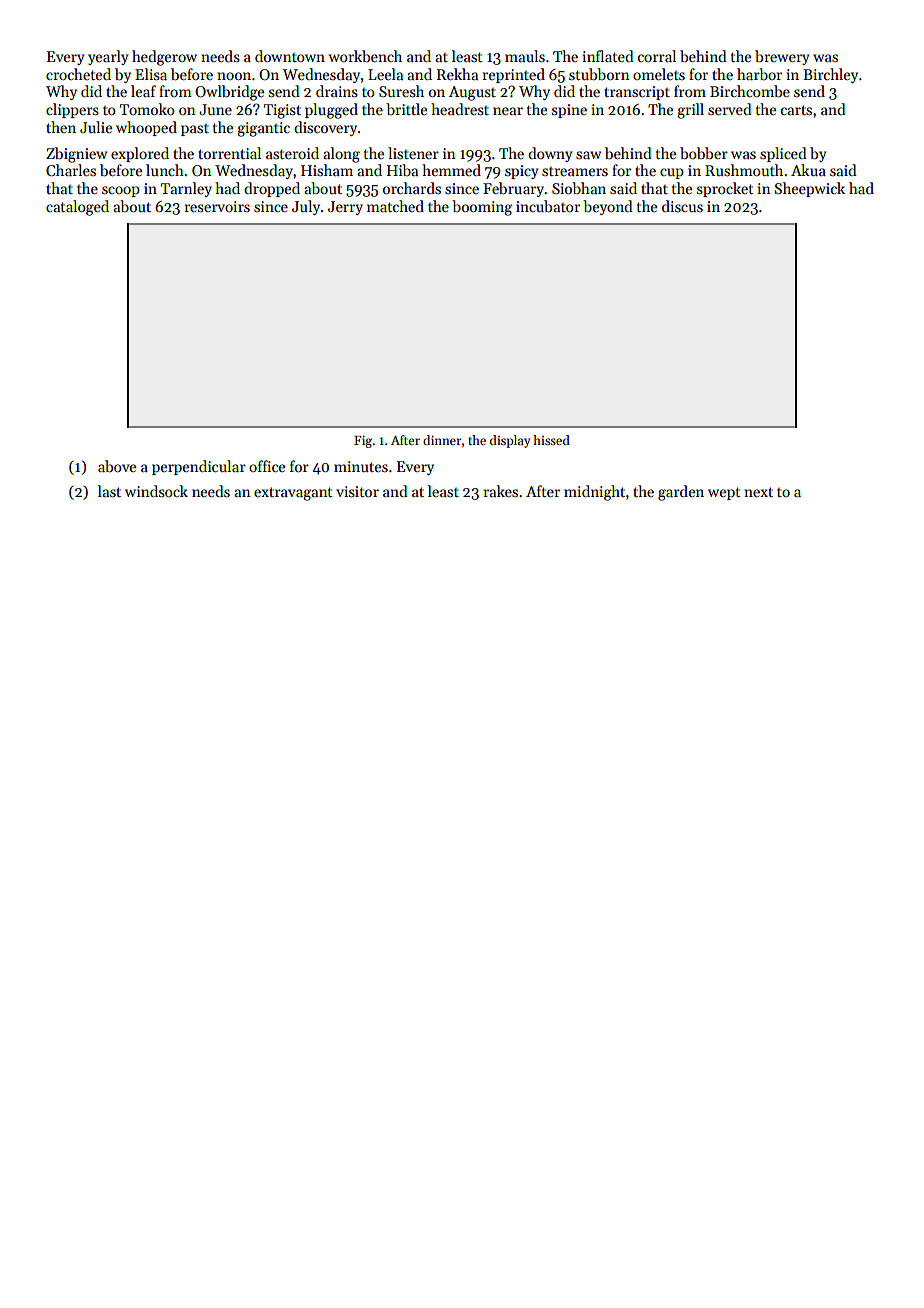  What do you see at coordinates (525, 56) in the document?
I see `mauls` at bounding box center [525, 56].
